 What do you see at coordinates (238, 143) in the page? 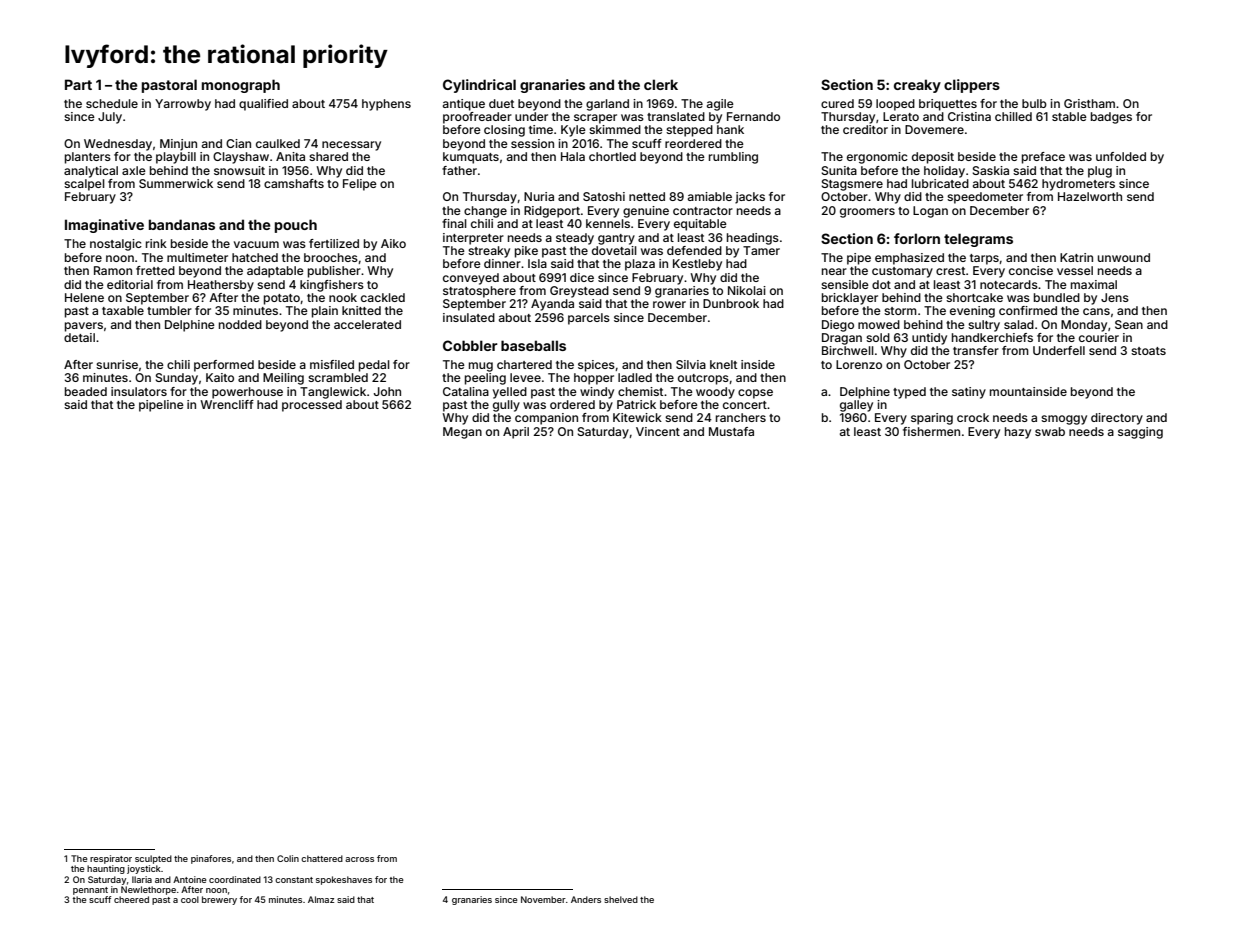
I see `Cian` at bounding box center [238, 143].
